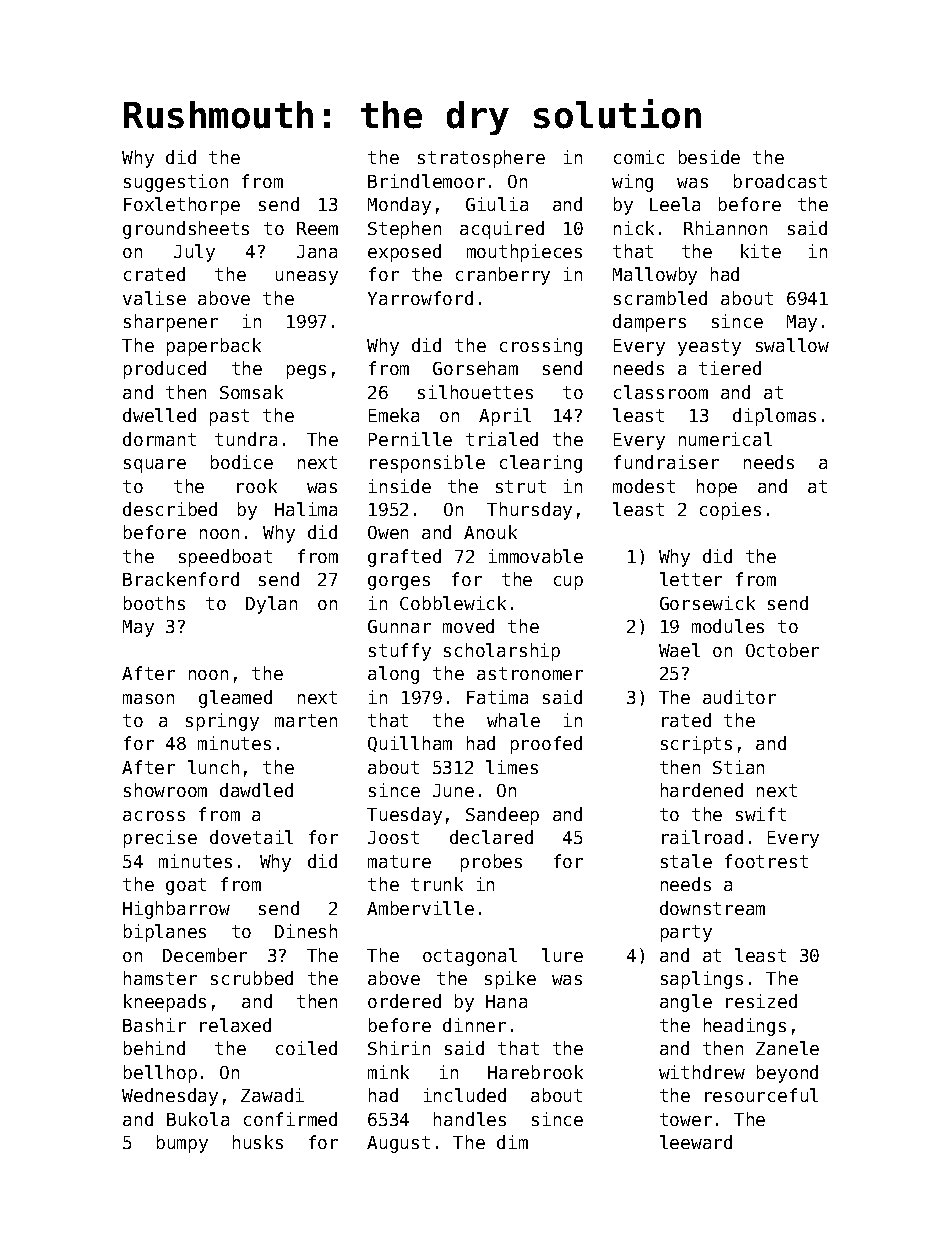 This page has width=952, height=1233. What do you see at coordinates (536, 556) in the page?
I see `immovable` at bounding box center [536, 556].
